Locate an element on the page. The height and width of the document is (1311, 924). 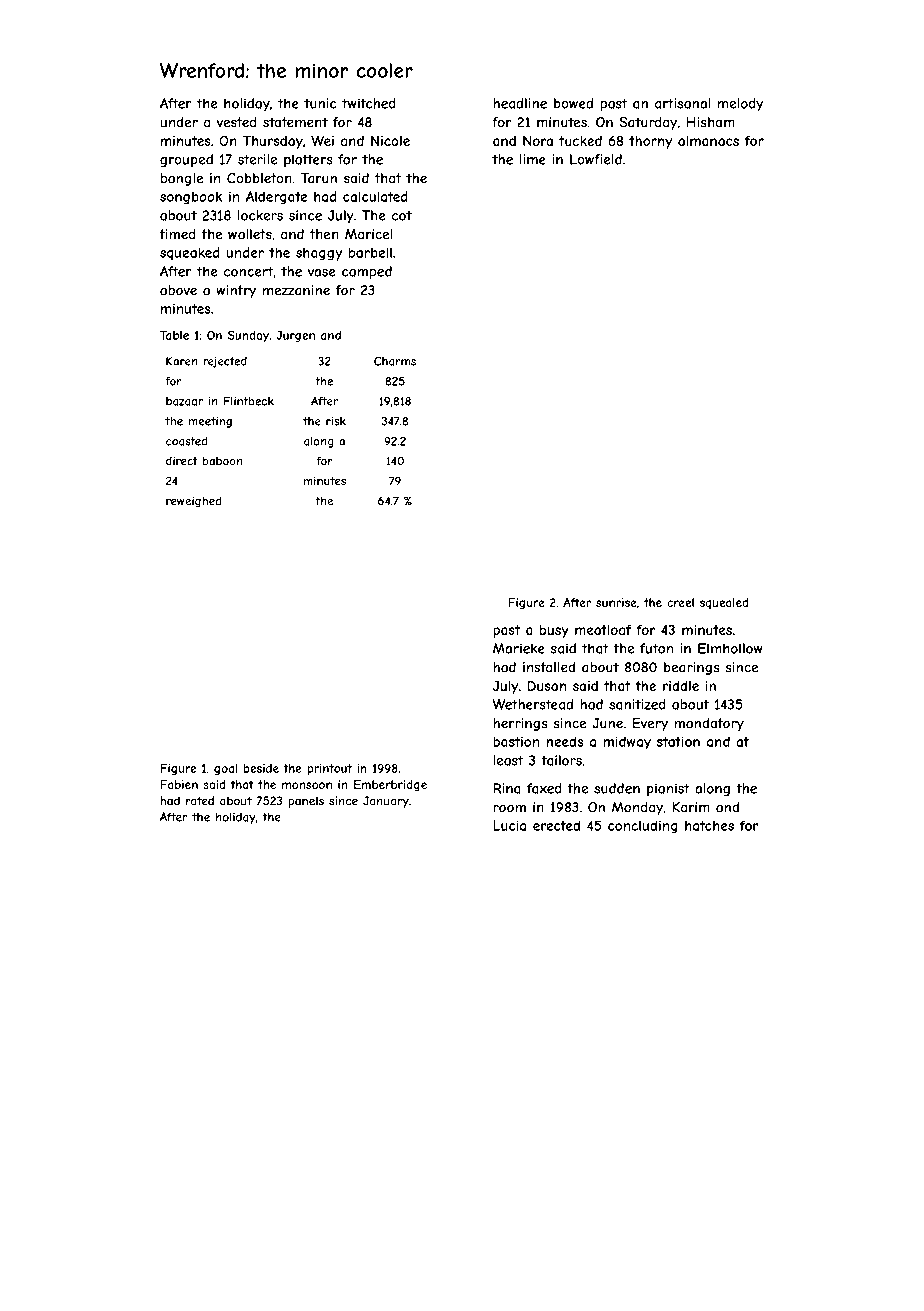
Marieke is located at coordinates (519, 648).
